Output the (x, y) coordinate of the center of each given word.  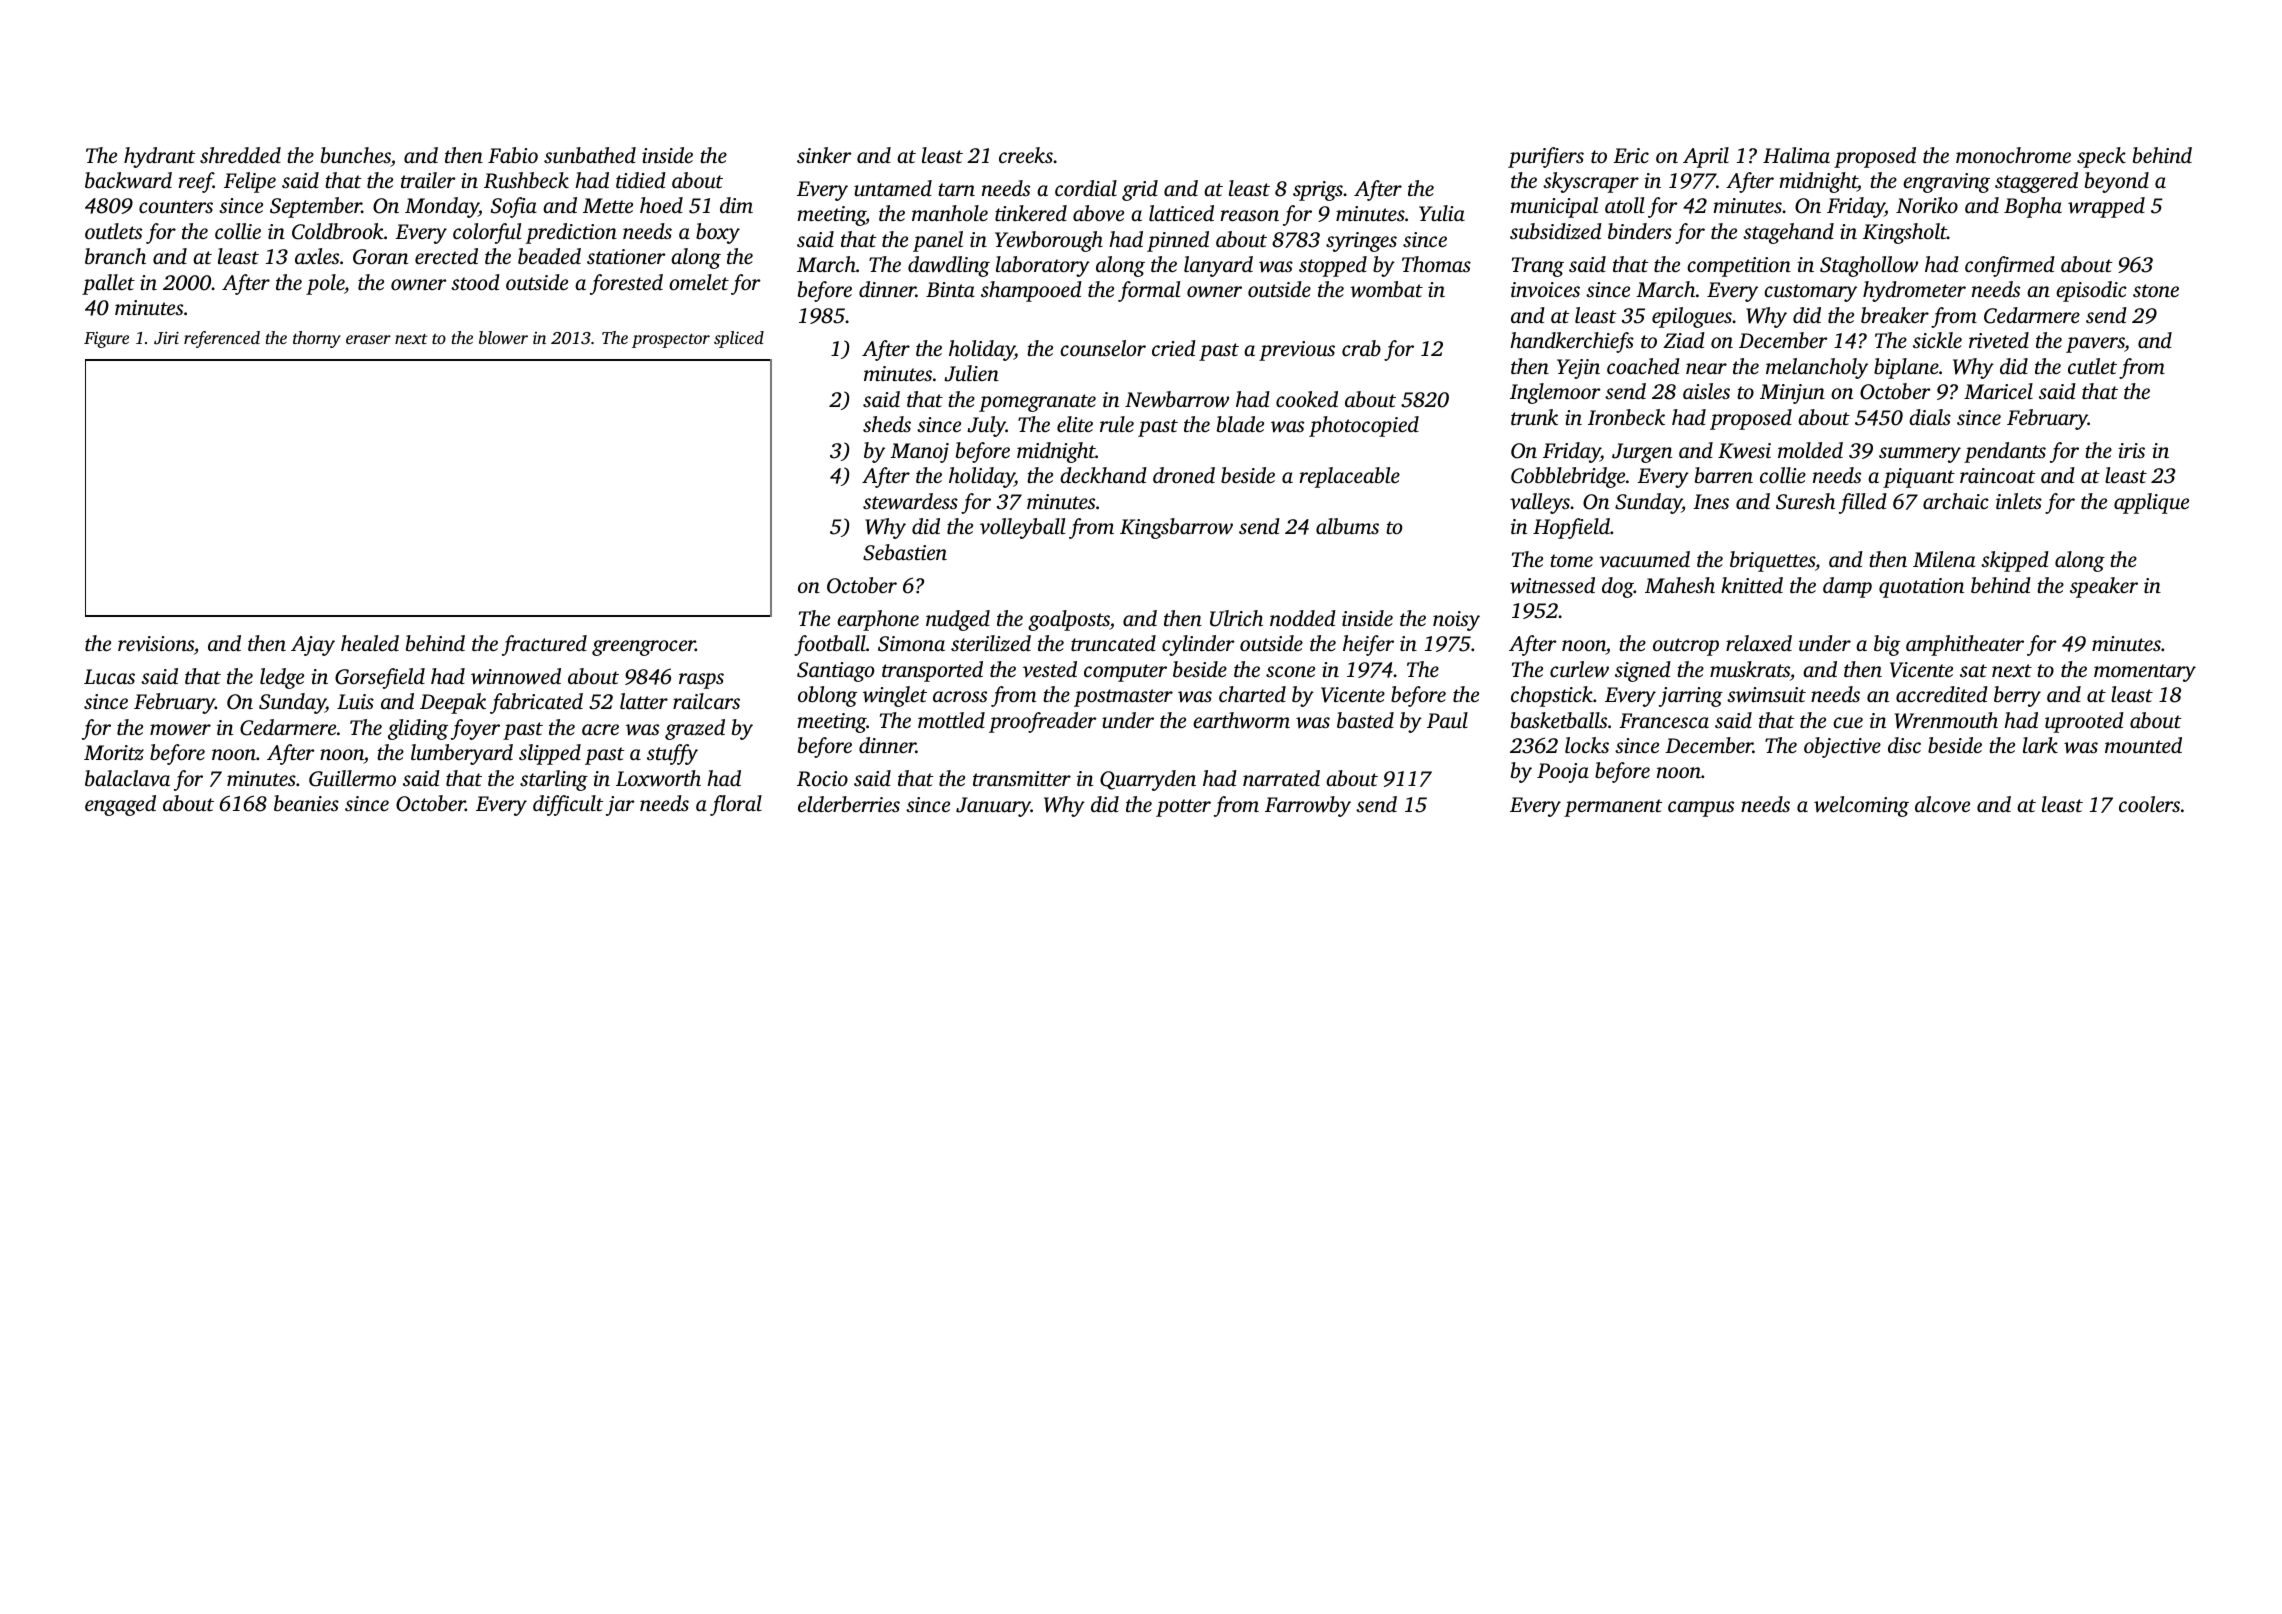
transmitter (1022, 778)
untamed (893, 188)
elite (1075, 424)
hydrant (160, 157)
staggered (2036, 182)
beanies (306, 803)
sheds (887, 424)
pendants (2005, 452)
